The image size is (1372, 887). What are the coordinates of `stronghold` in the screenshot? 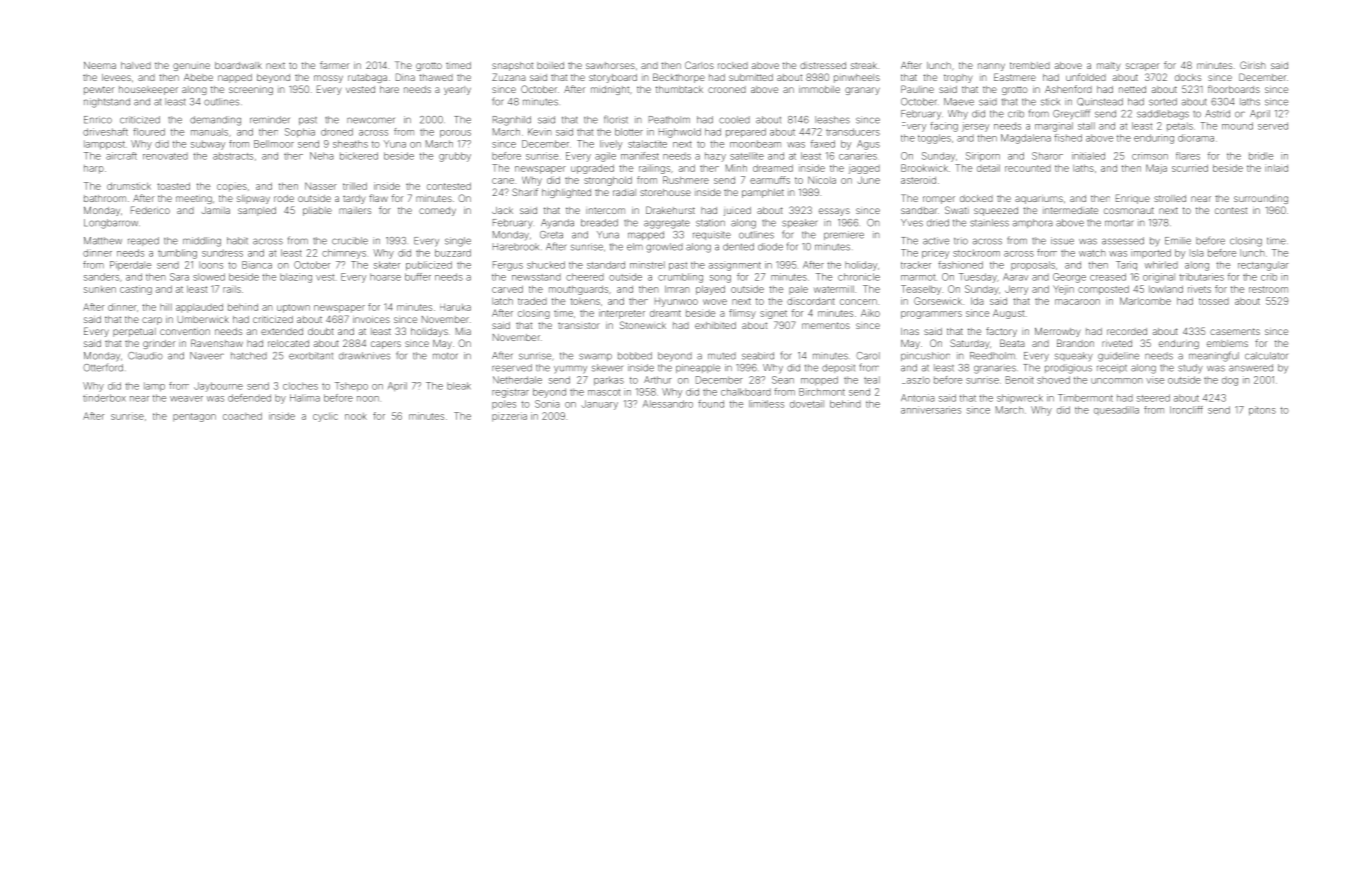 It's located at (608, 181).
